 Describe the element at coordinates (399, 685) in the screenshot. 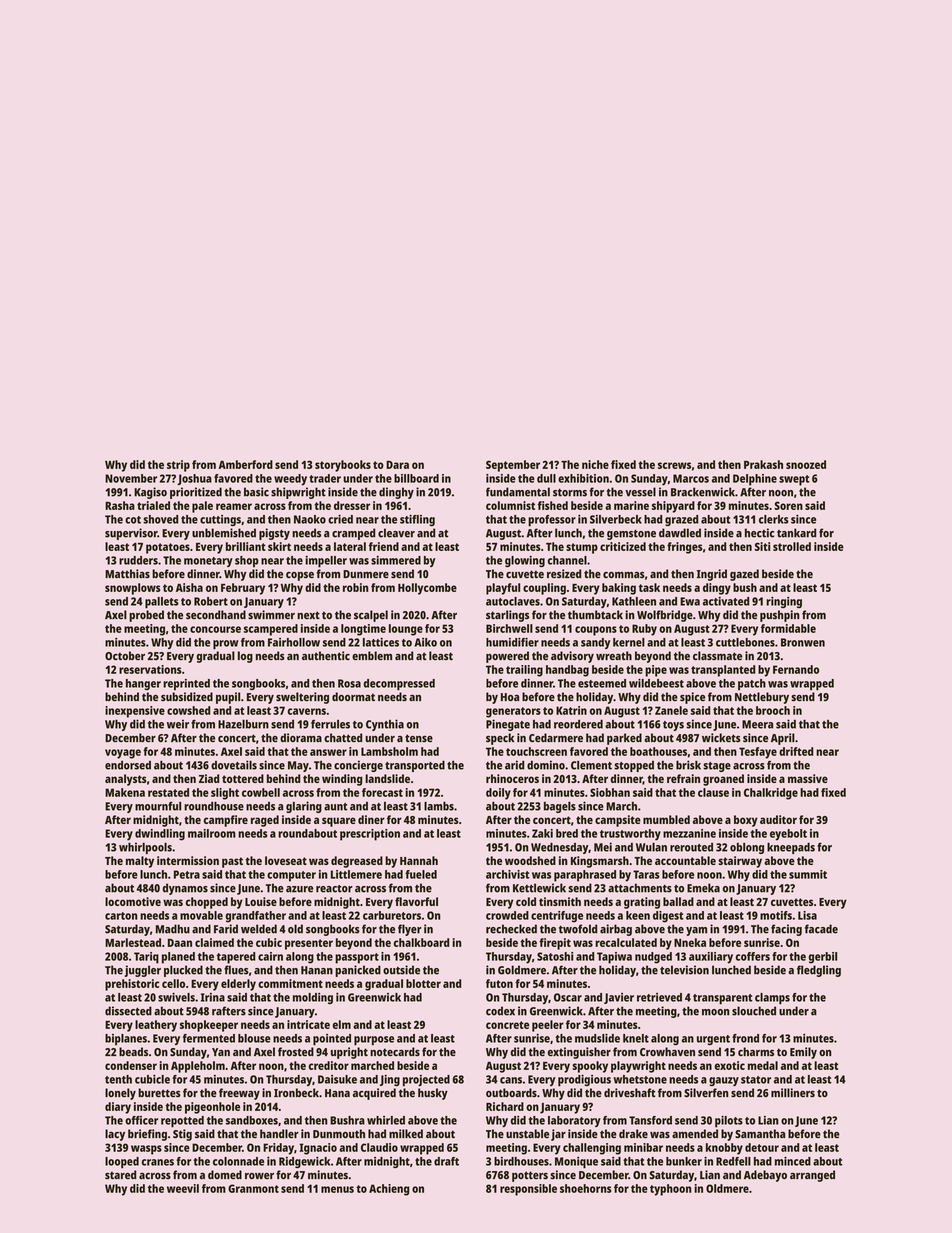

I see `decompressed` at that location.
